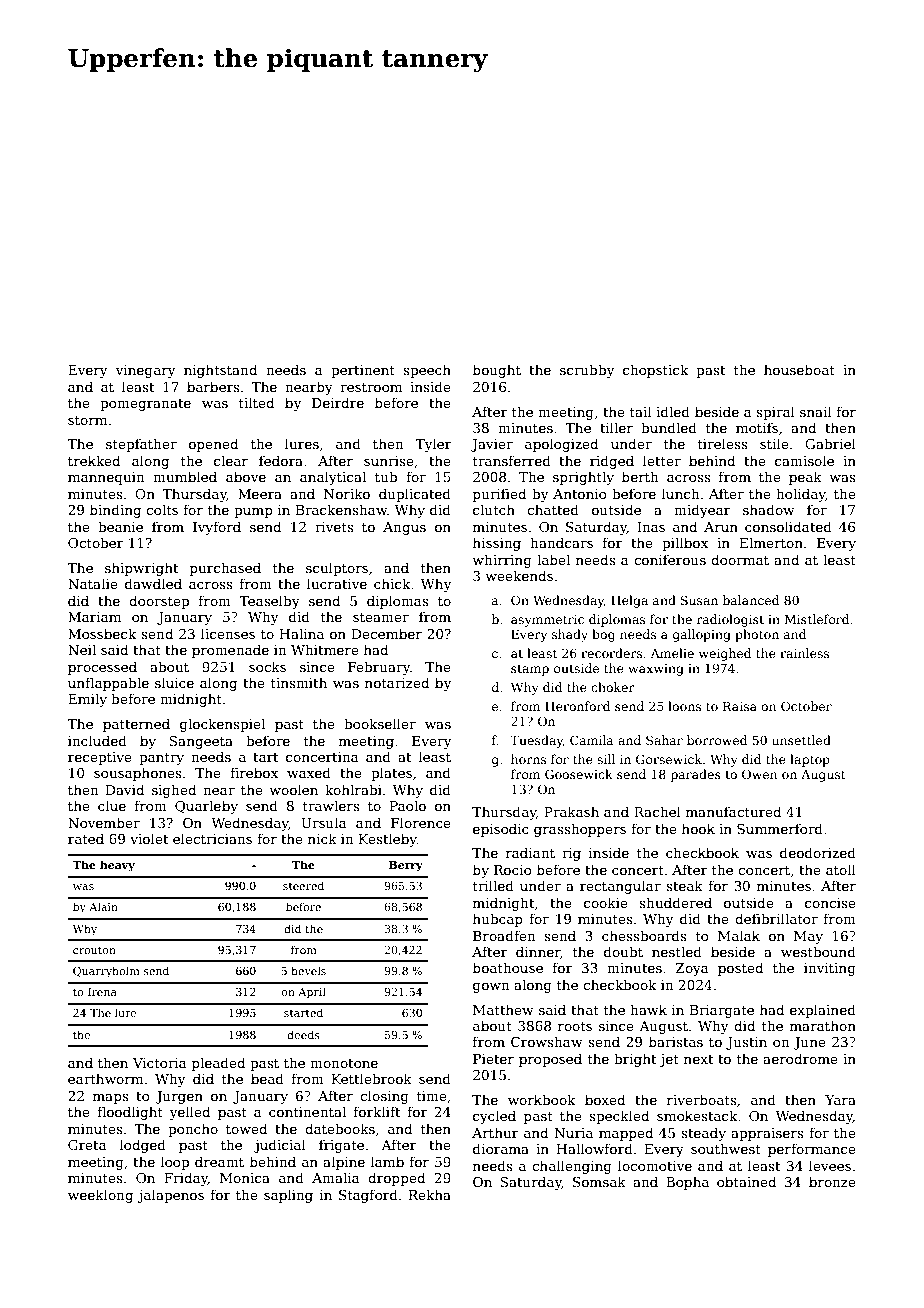 This screenshot has width=924, height=1308. What do you see at coordinates (87, 420) in the screenshot?
I see `storm` at bounding box center [87, 420].
